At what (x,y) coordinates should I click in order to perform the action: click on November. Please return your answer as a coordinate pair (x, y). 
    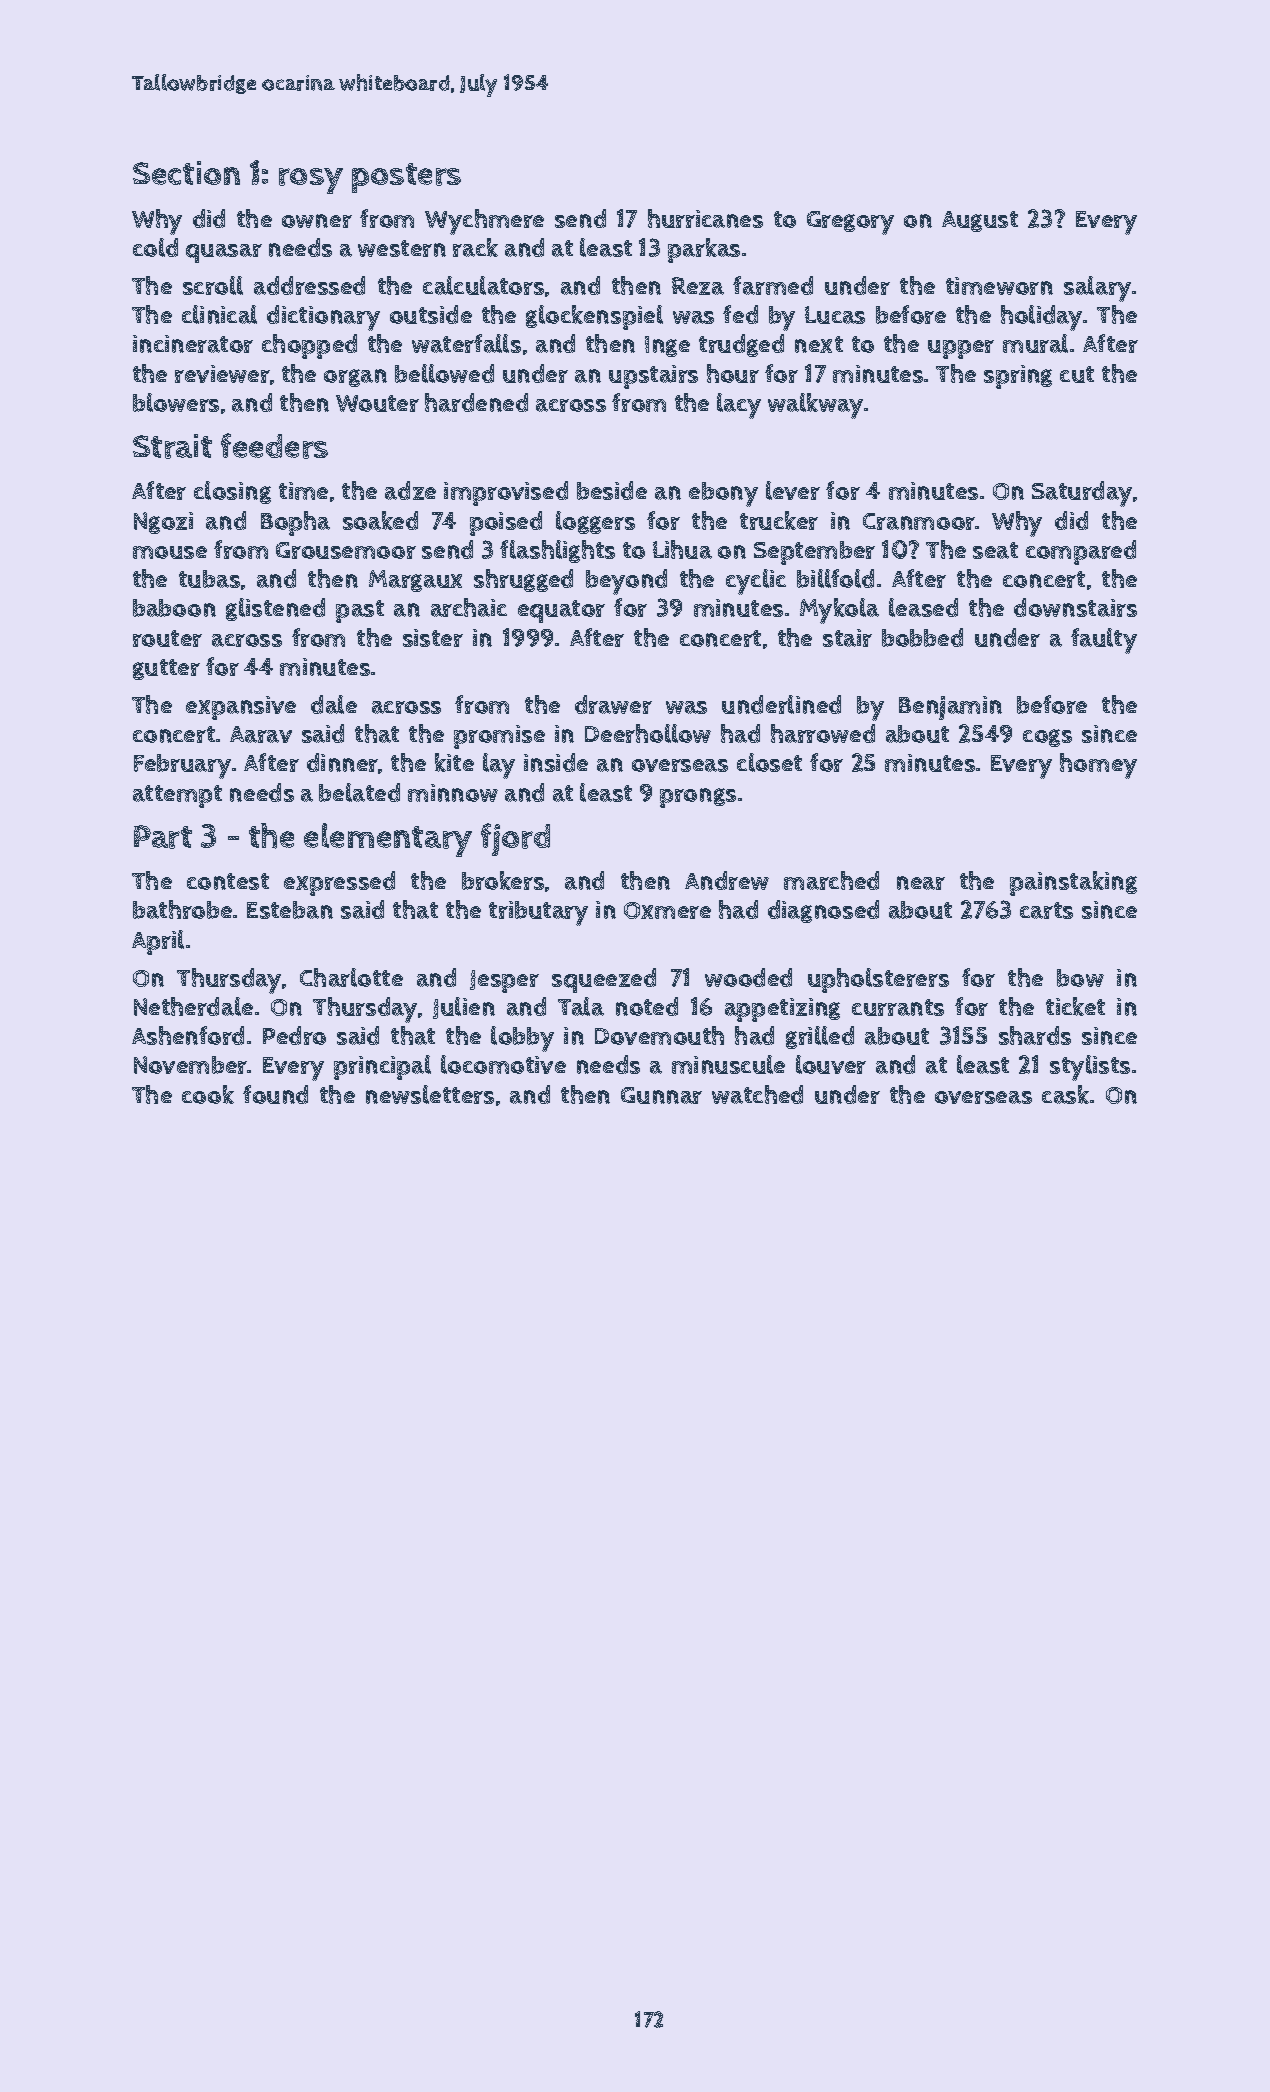
    Looking at the image, I should click on (190, 1065).
